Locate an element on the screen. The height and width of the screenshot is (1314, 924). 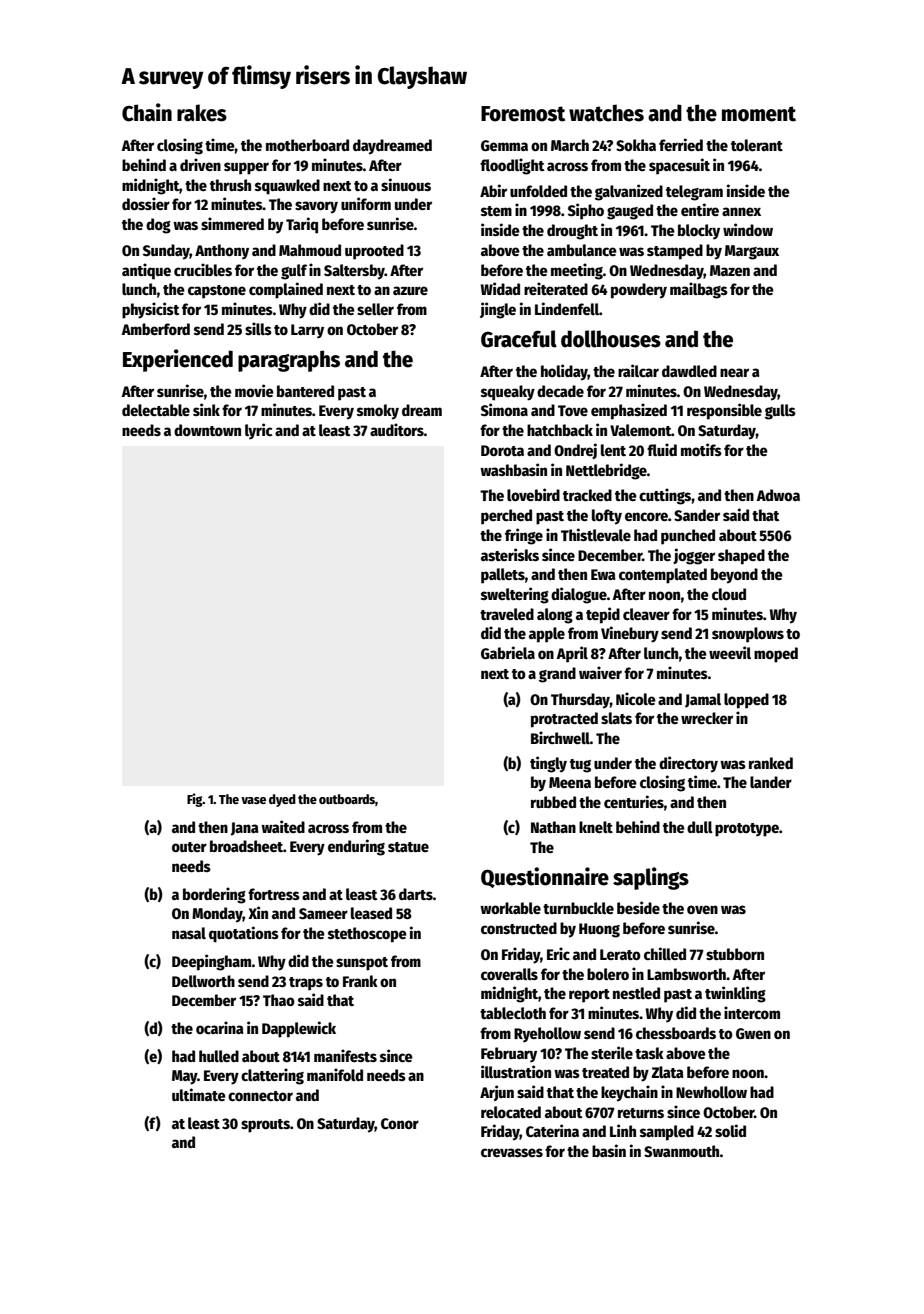
ultimate is located at coordinates (199, 1094).
